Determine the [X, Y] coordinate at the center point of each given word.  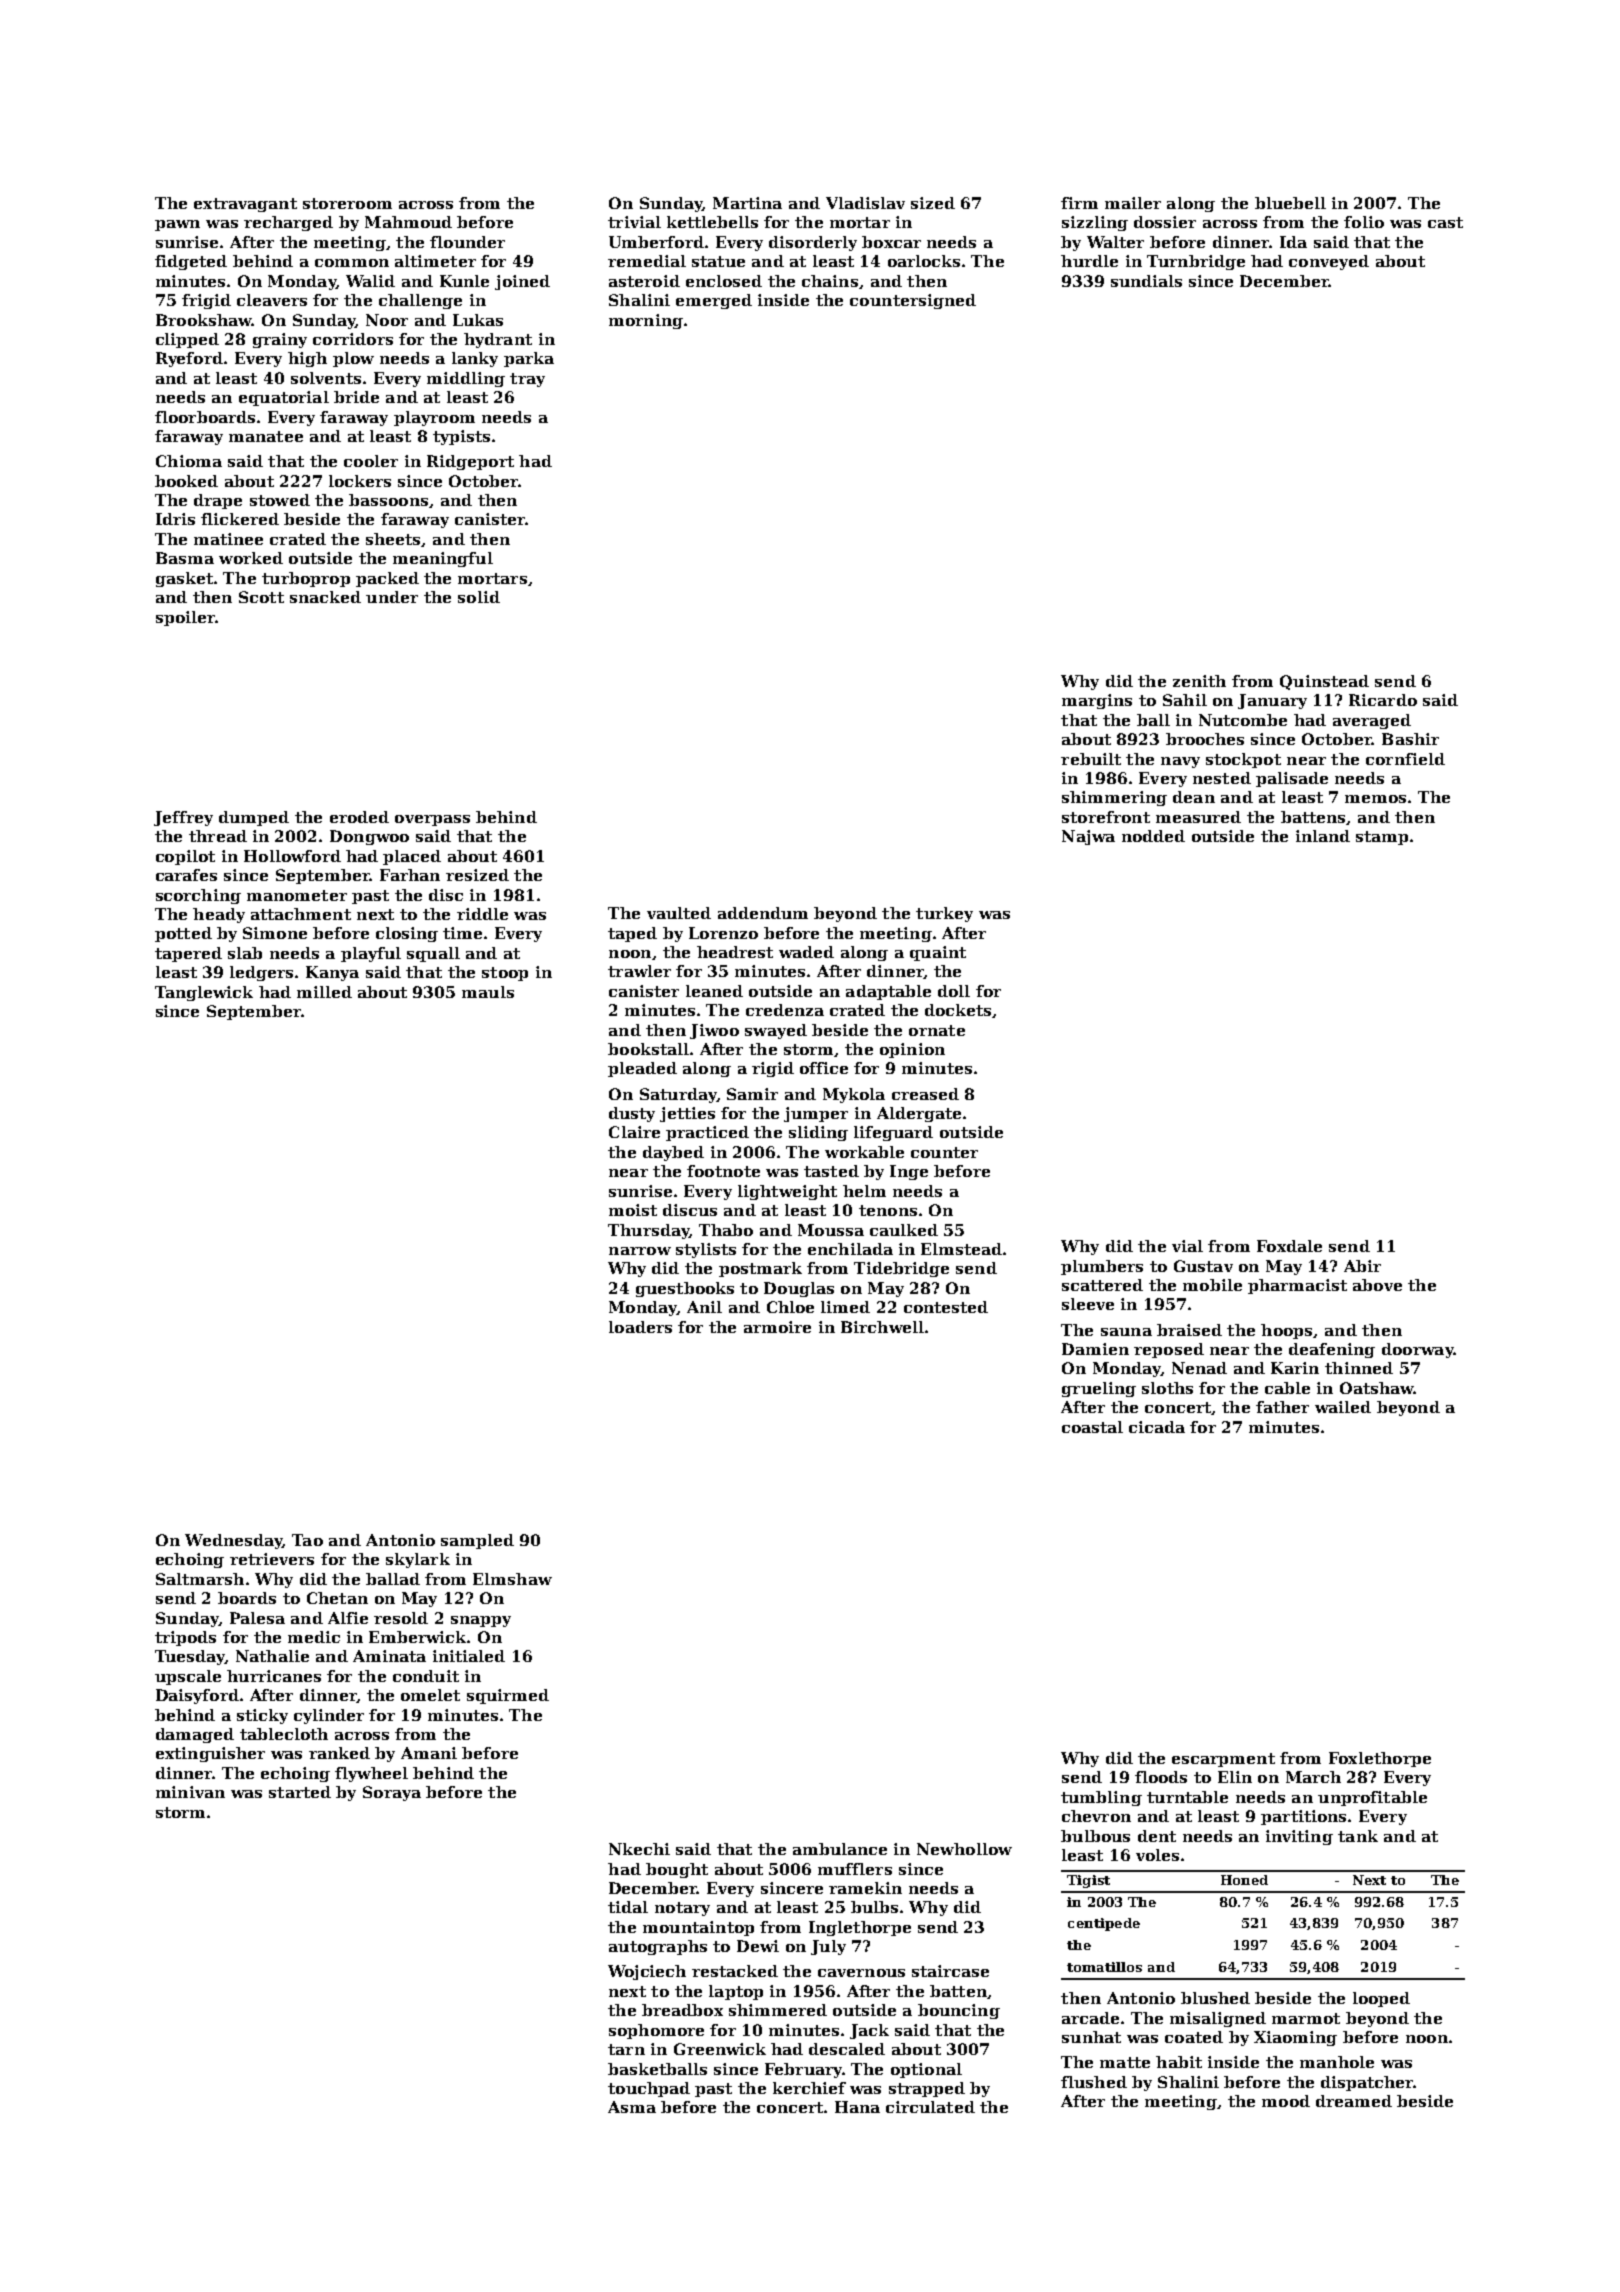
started [300, 1792]
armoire [777, 1327]
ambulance [840, 1849]
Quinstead [1324, 682]
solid [479, 597]
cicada [1157, 1427]
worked [251, 558]
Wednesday [233, 1541]
